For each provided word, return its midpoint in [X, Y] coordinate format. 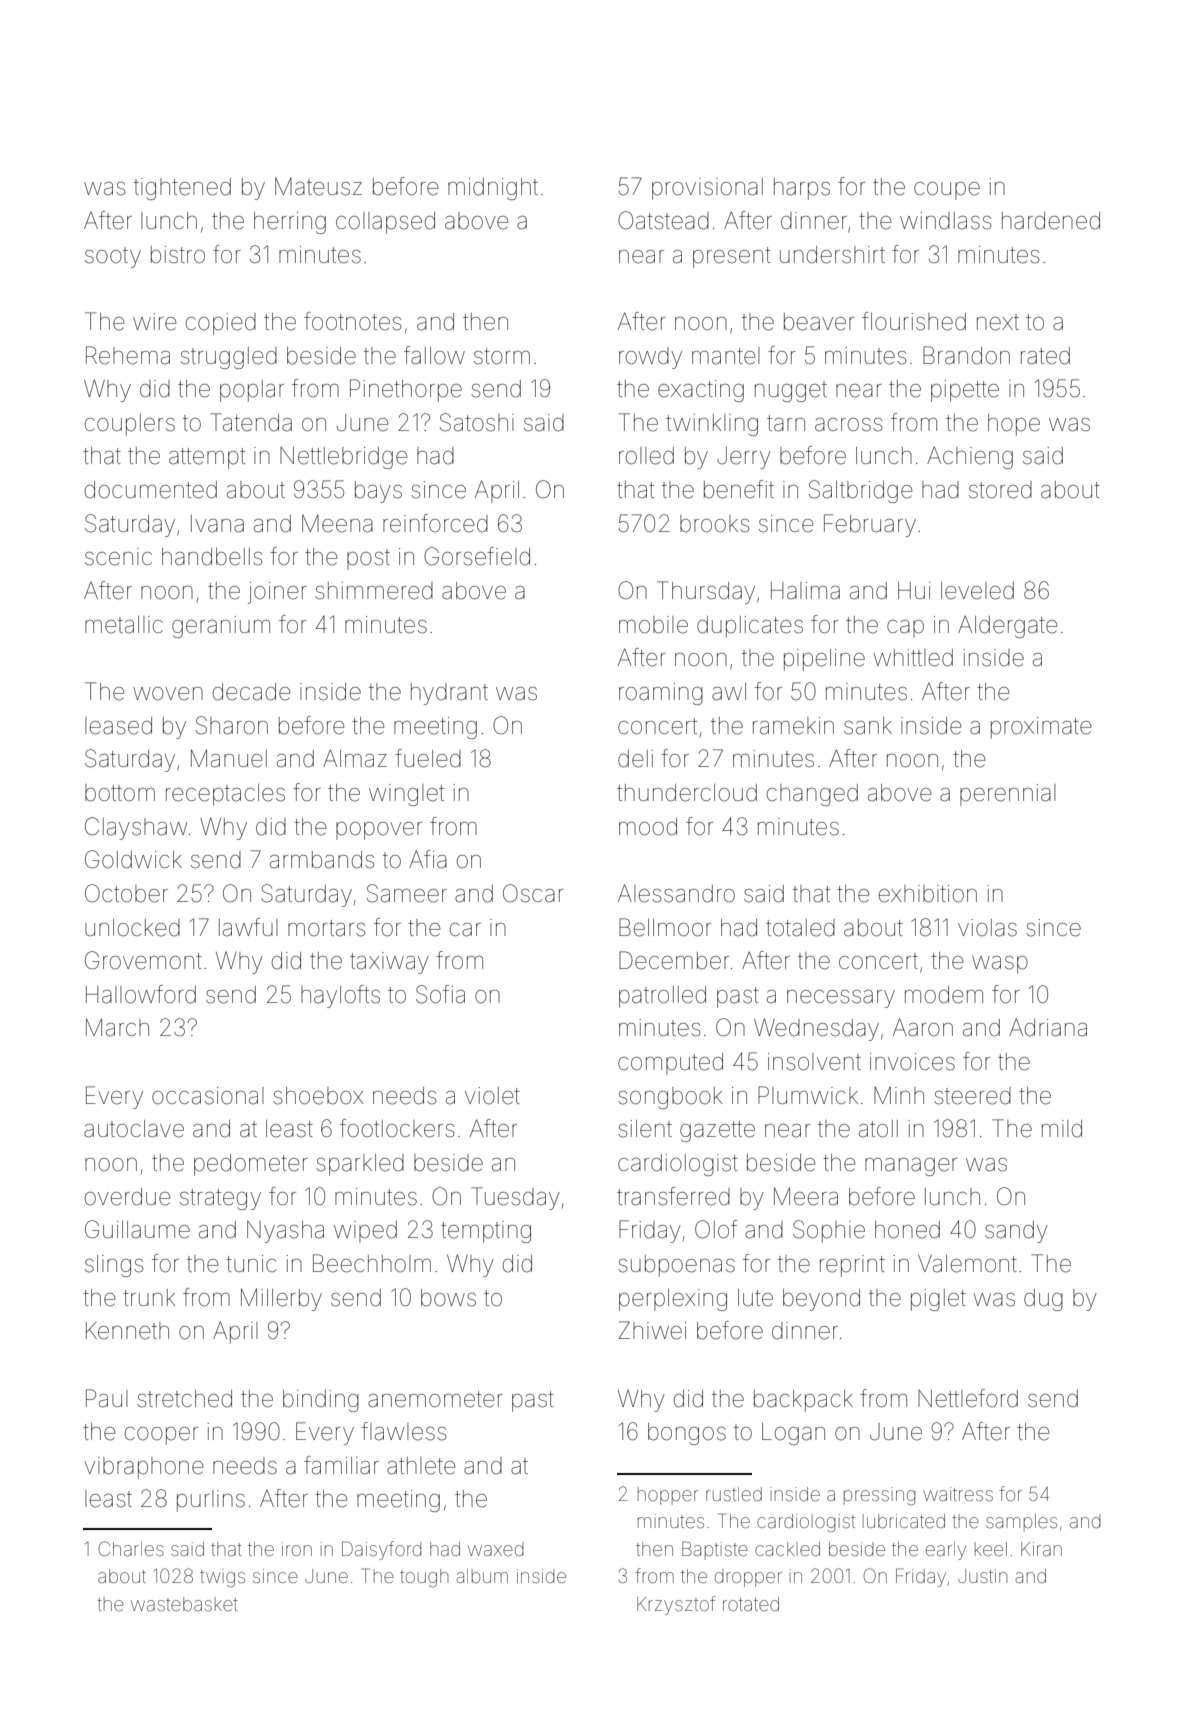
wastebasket [184, 1604]
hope [1014, 425]
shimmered [374, 591]
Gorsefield [477, 556]
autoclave [134, 1129]
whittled [913, 658]
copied [221, 324]
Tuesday [515, 1198]
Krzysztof [676, 1605]
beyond [821, 1300]
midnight [493, 189]
